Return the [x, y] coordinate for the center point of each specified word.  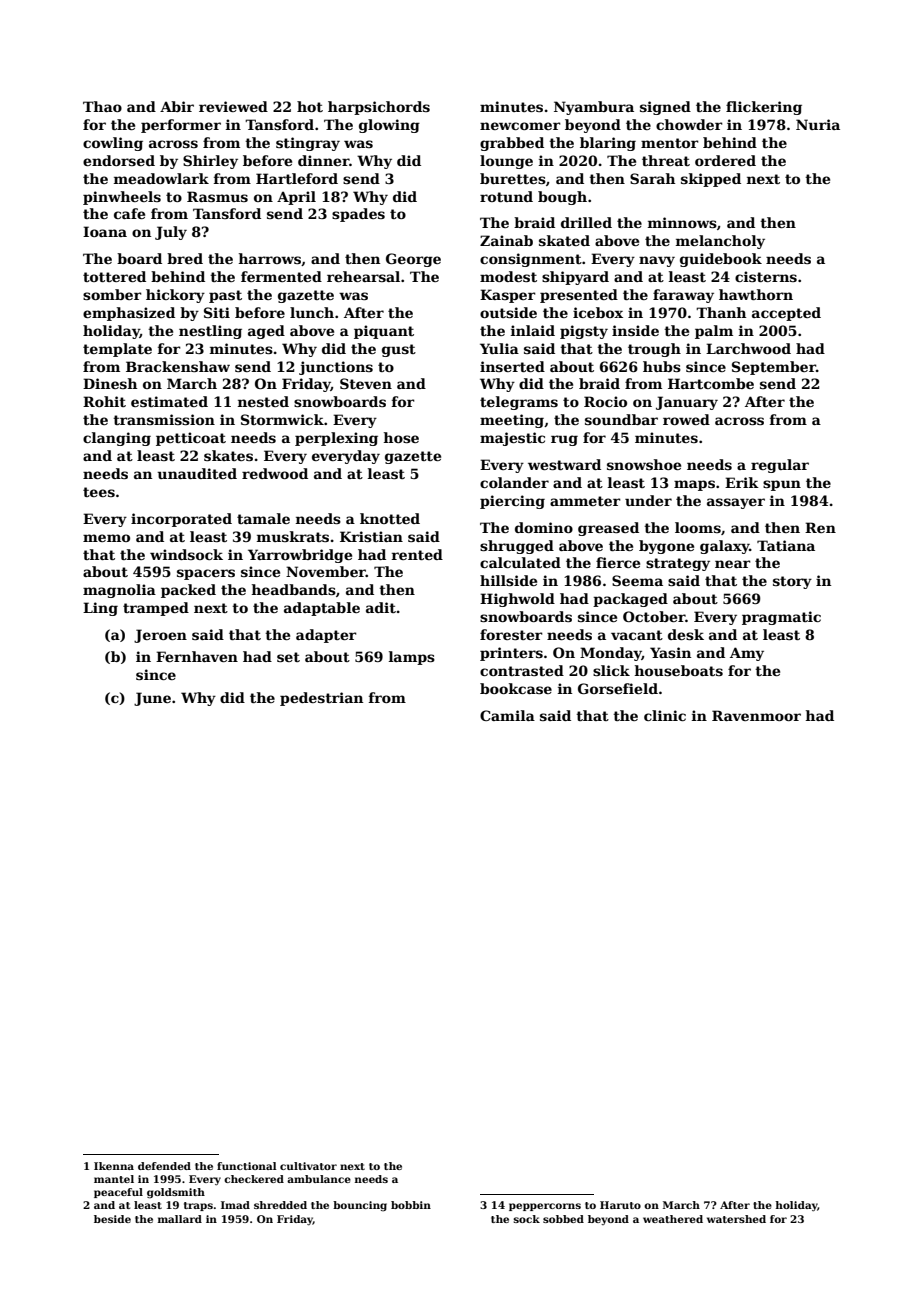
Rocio [605, 401]
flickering [764, 108]
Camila [507, 715]
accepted [786, 314]
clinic [665, 715]
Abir [177, 106]
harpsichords [379, 108]
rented [417, 554]
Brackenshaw [178, 366]
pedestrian [321, 699]
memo [106, 538]
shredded [280, 1205]
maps [694, 485]
